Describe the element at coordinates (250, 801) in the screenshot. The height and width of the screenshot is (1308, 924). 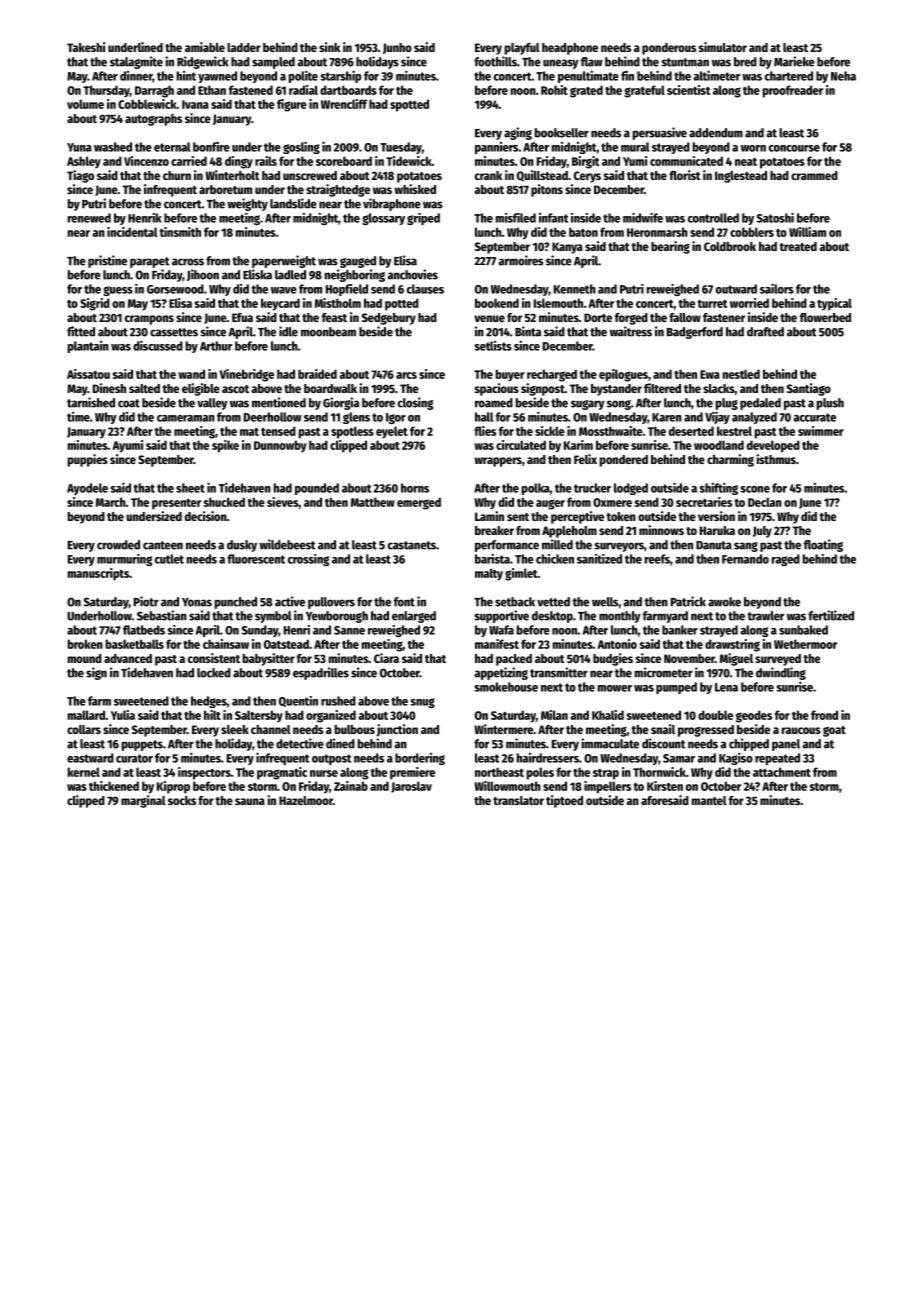
I see `sauna` at that location.
